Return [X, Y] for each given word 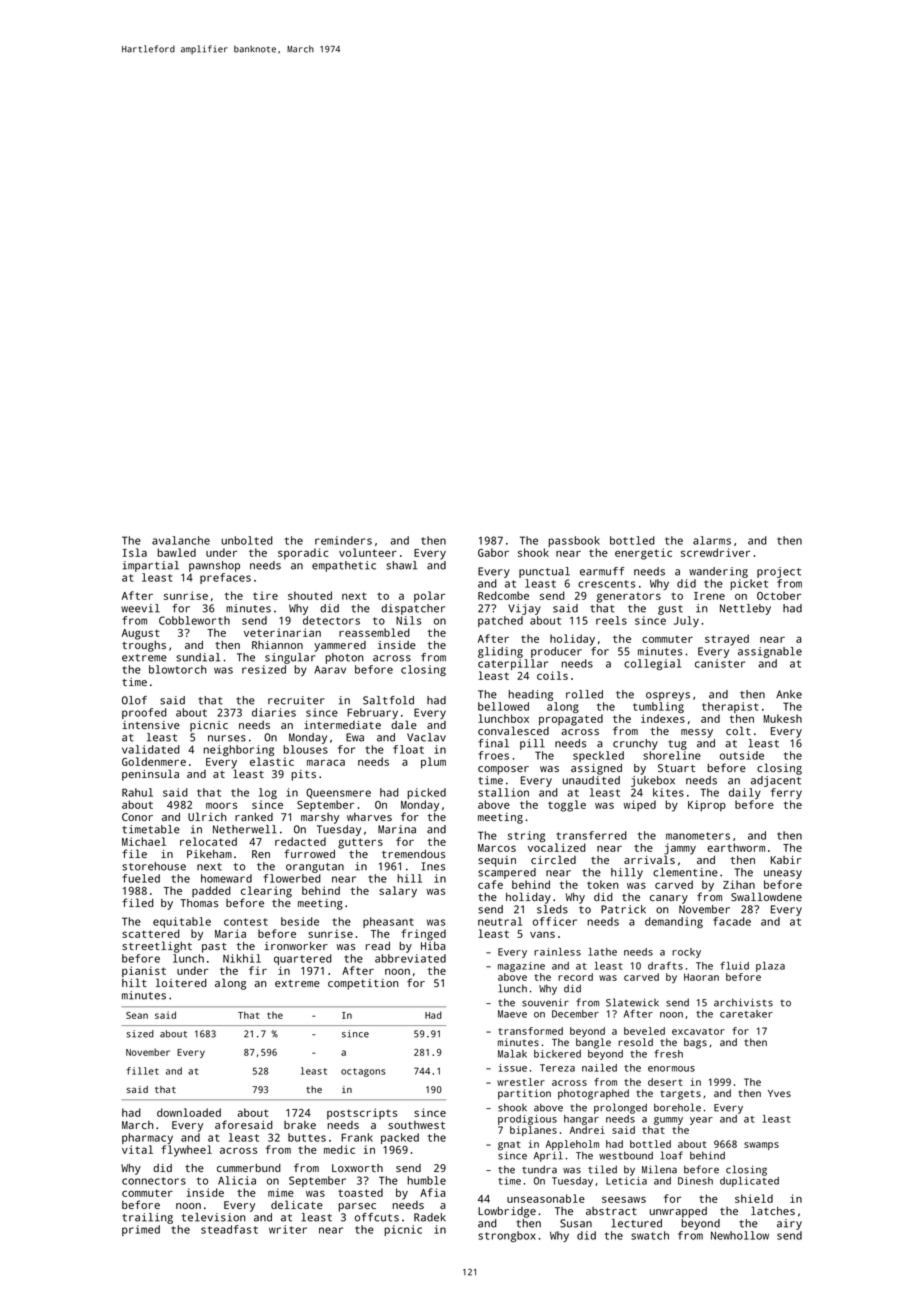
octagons [363, 1072]
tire [265, 595]
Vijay [524, 609]
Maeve [512, 1014]
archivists [743, 1002]
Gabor [493, 552]
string [526, 836]
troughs [144, 646]
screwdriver [715, 552]
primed [141, 1230]
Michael [144, 841]
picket [749, 584]
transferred [591, 835]
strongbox [507, 1236]
